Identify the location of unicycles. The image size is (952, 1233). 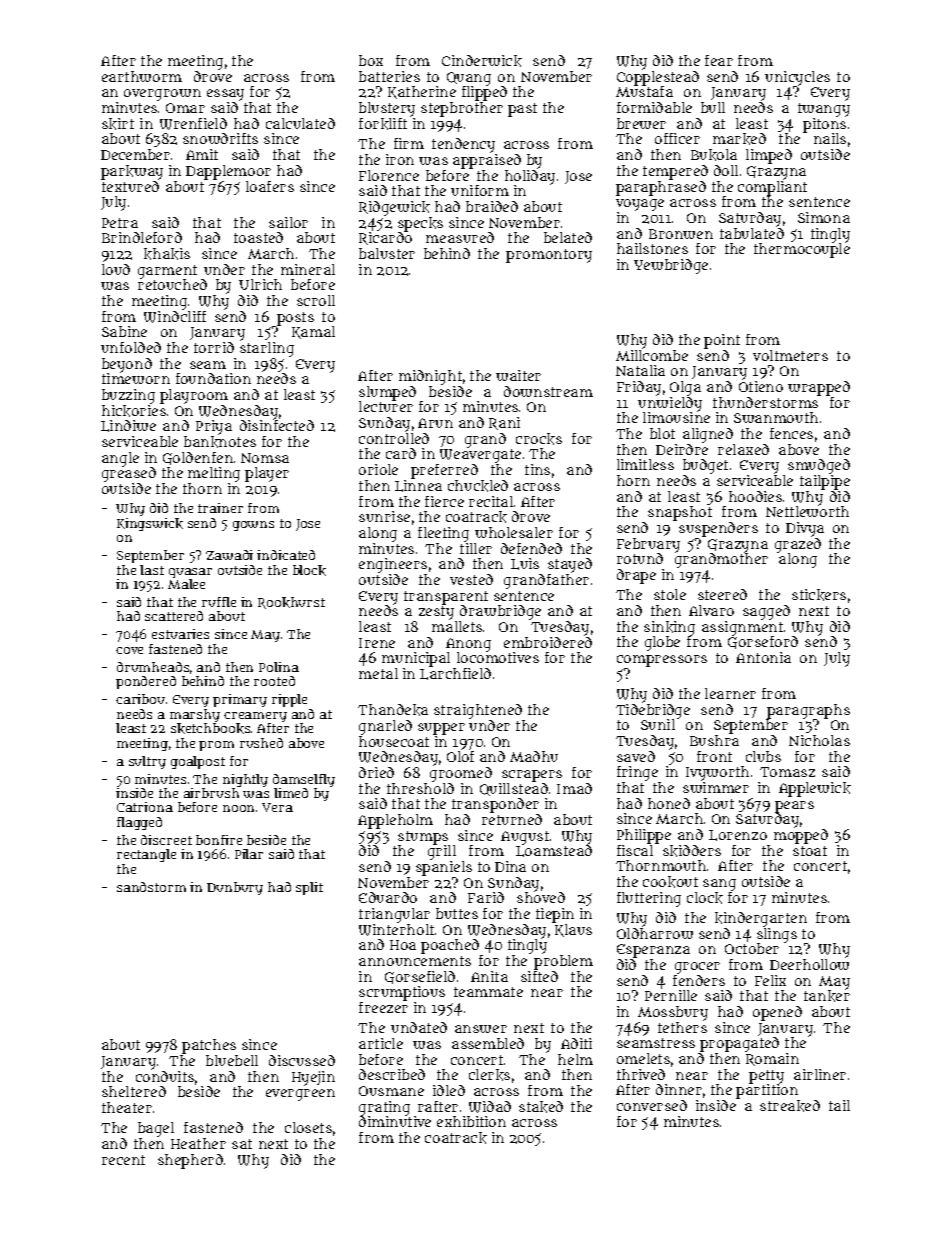
(797, 78).
